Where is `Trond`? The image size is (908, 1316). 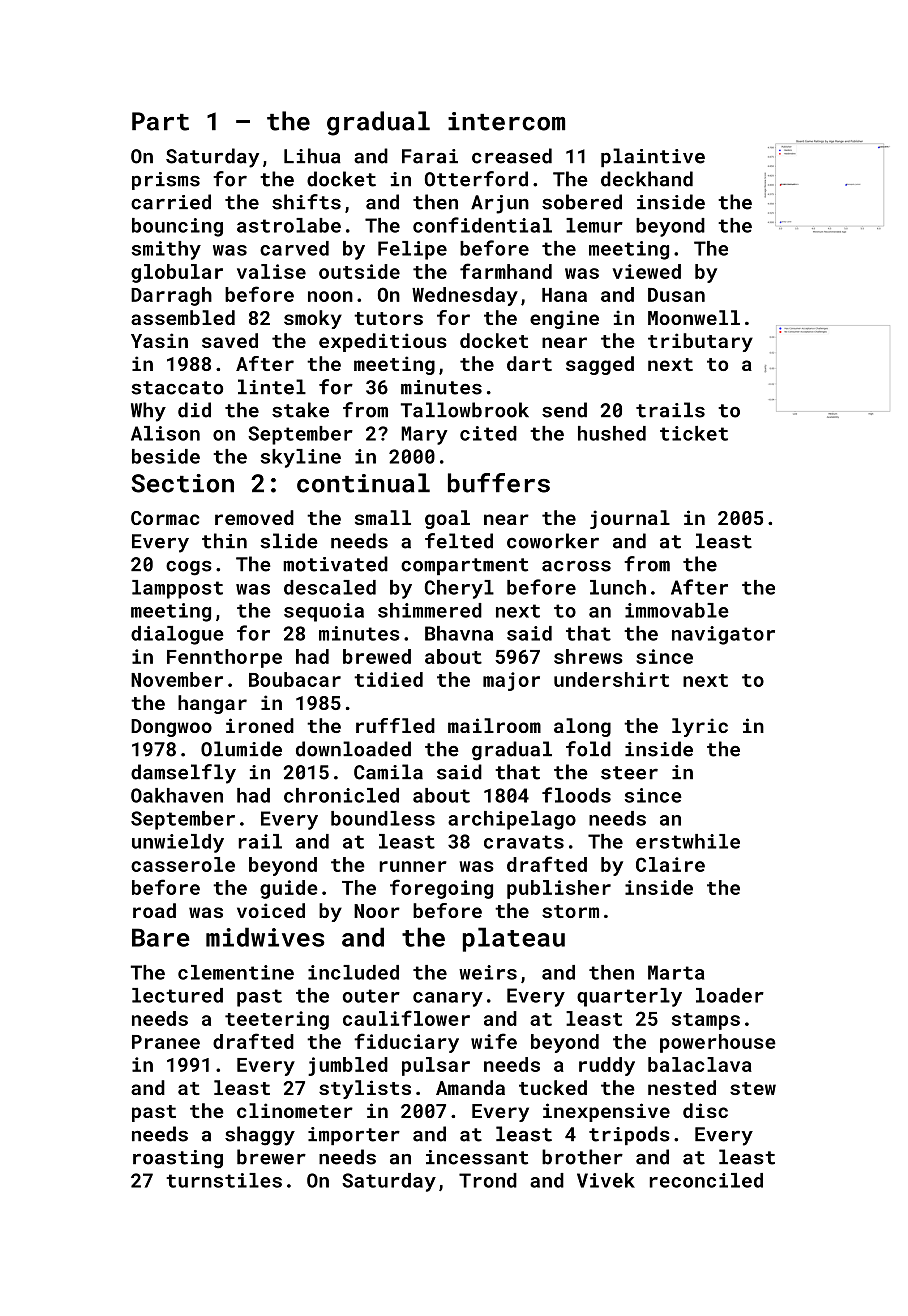 Trond is located at coordinates (488, 1180).
